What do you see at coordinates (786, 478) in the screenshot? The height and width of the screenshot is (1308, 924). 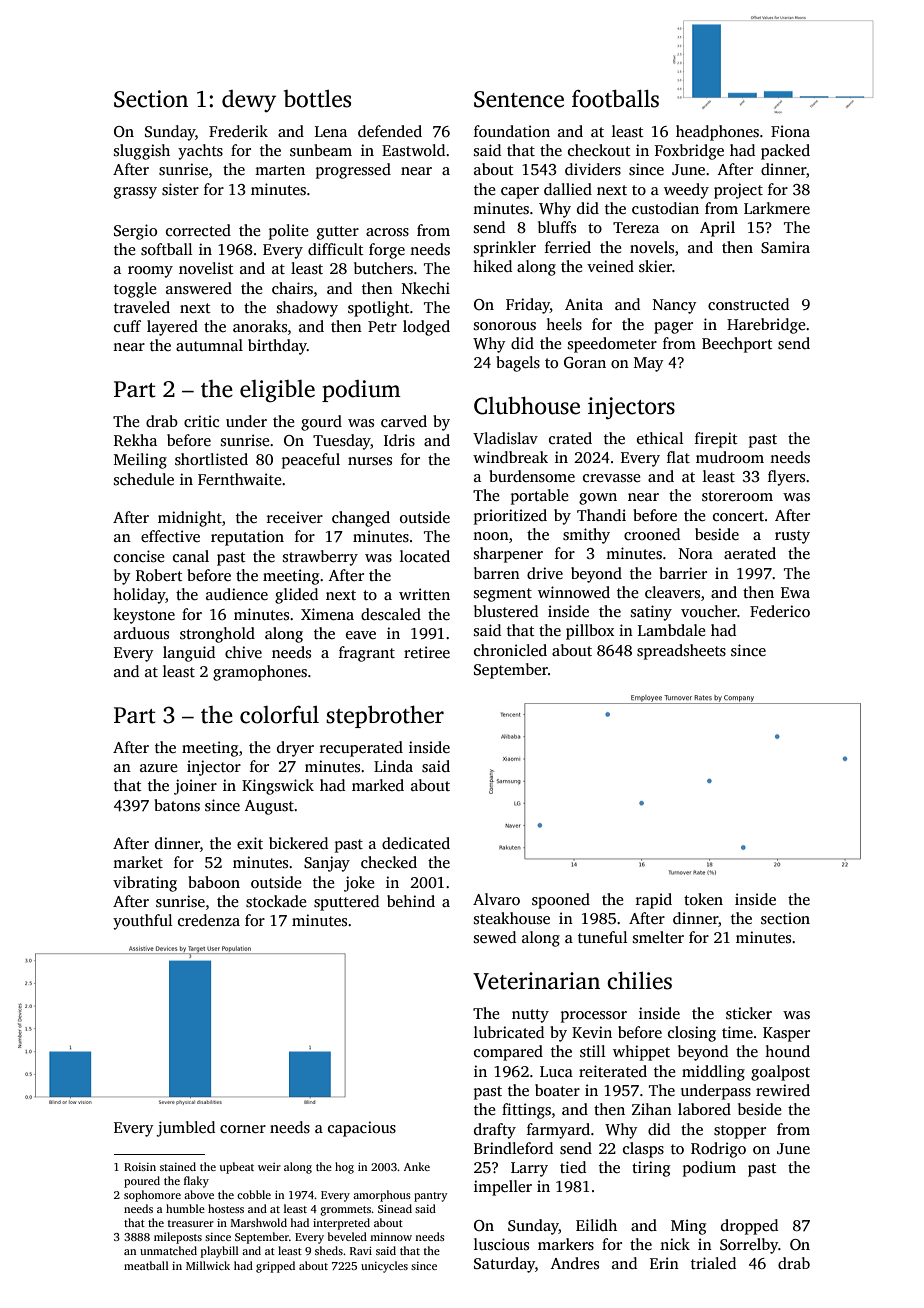 I see `flyers` at bounding box center [786, 478].
